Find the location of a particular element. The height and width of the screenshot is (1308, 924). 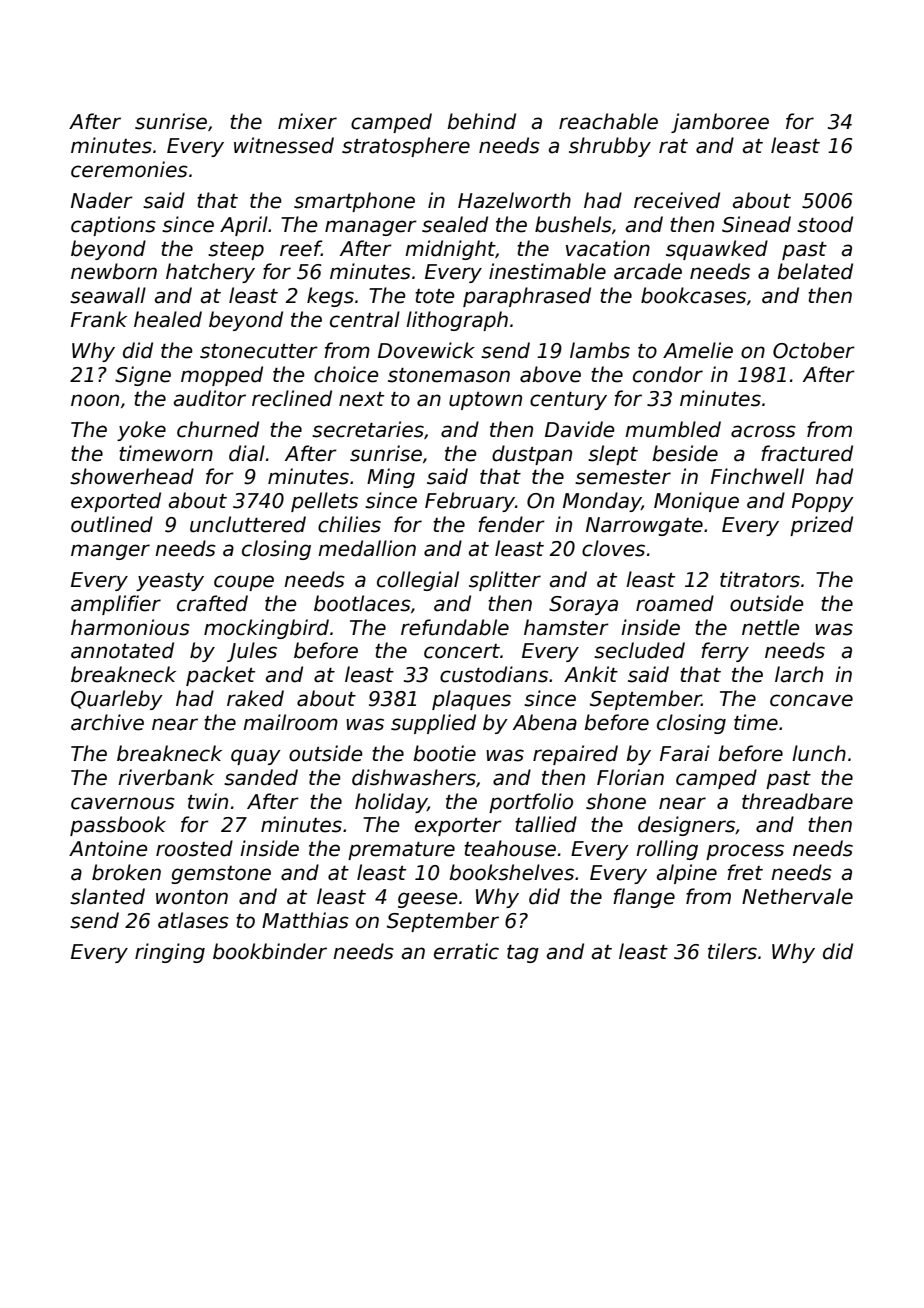

beside is located at coordinates (685, 453).
